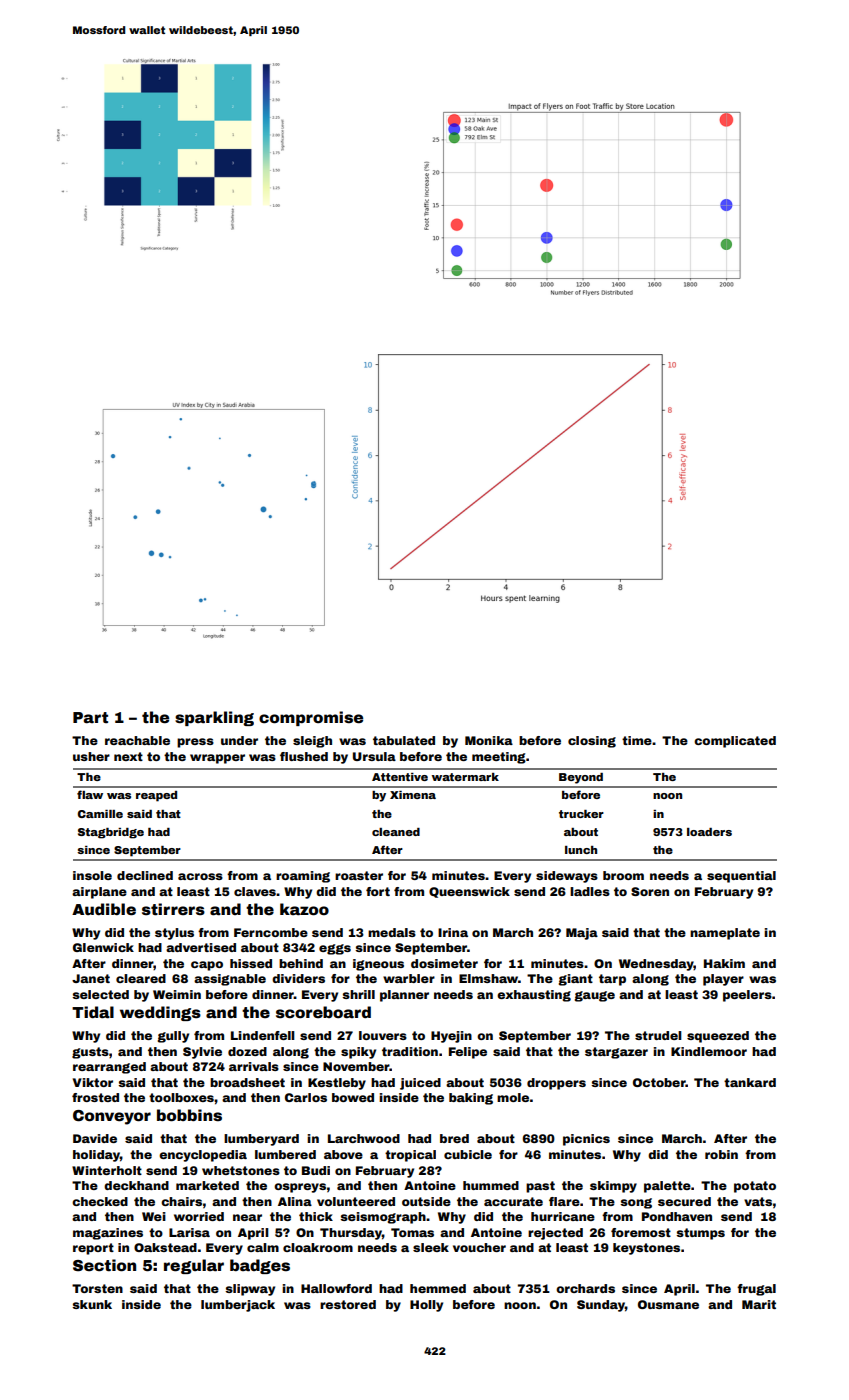 The height and width of the screenshot is (1400, 849). Describe the element at coordinates (612, 980) in the screenshot. I see `tarp` at that location.
